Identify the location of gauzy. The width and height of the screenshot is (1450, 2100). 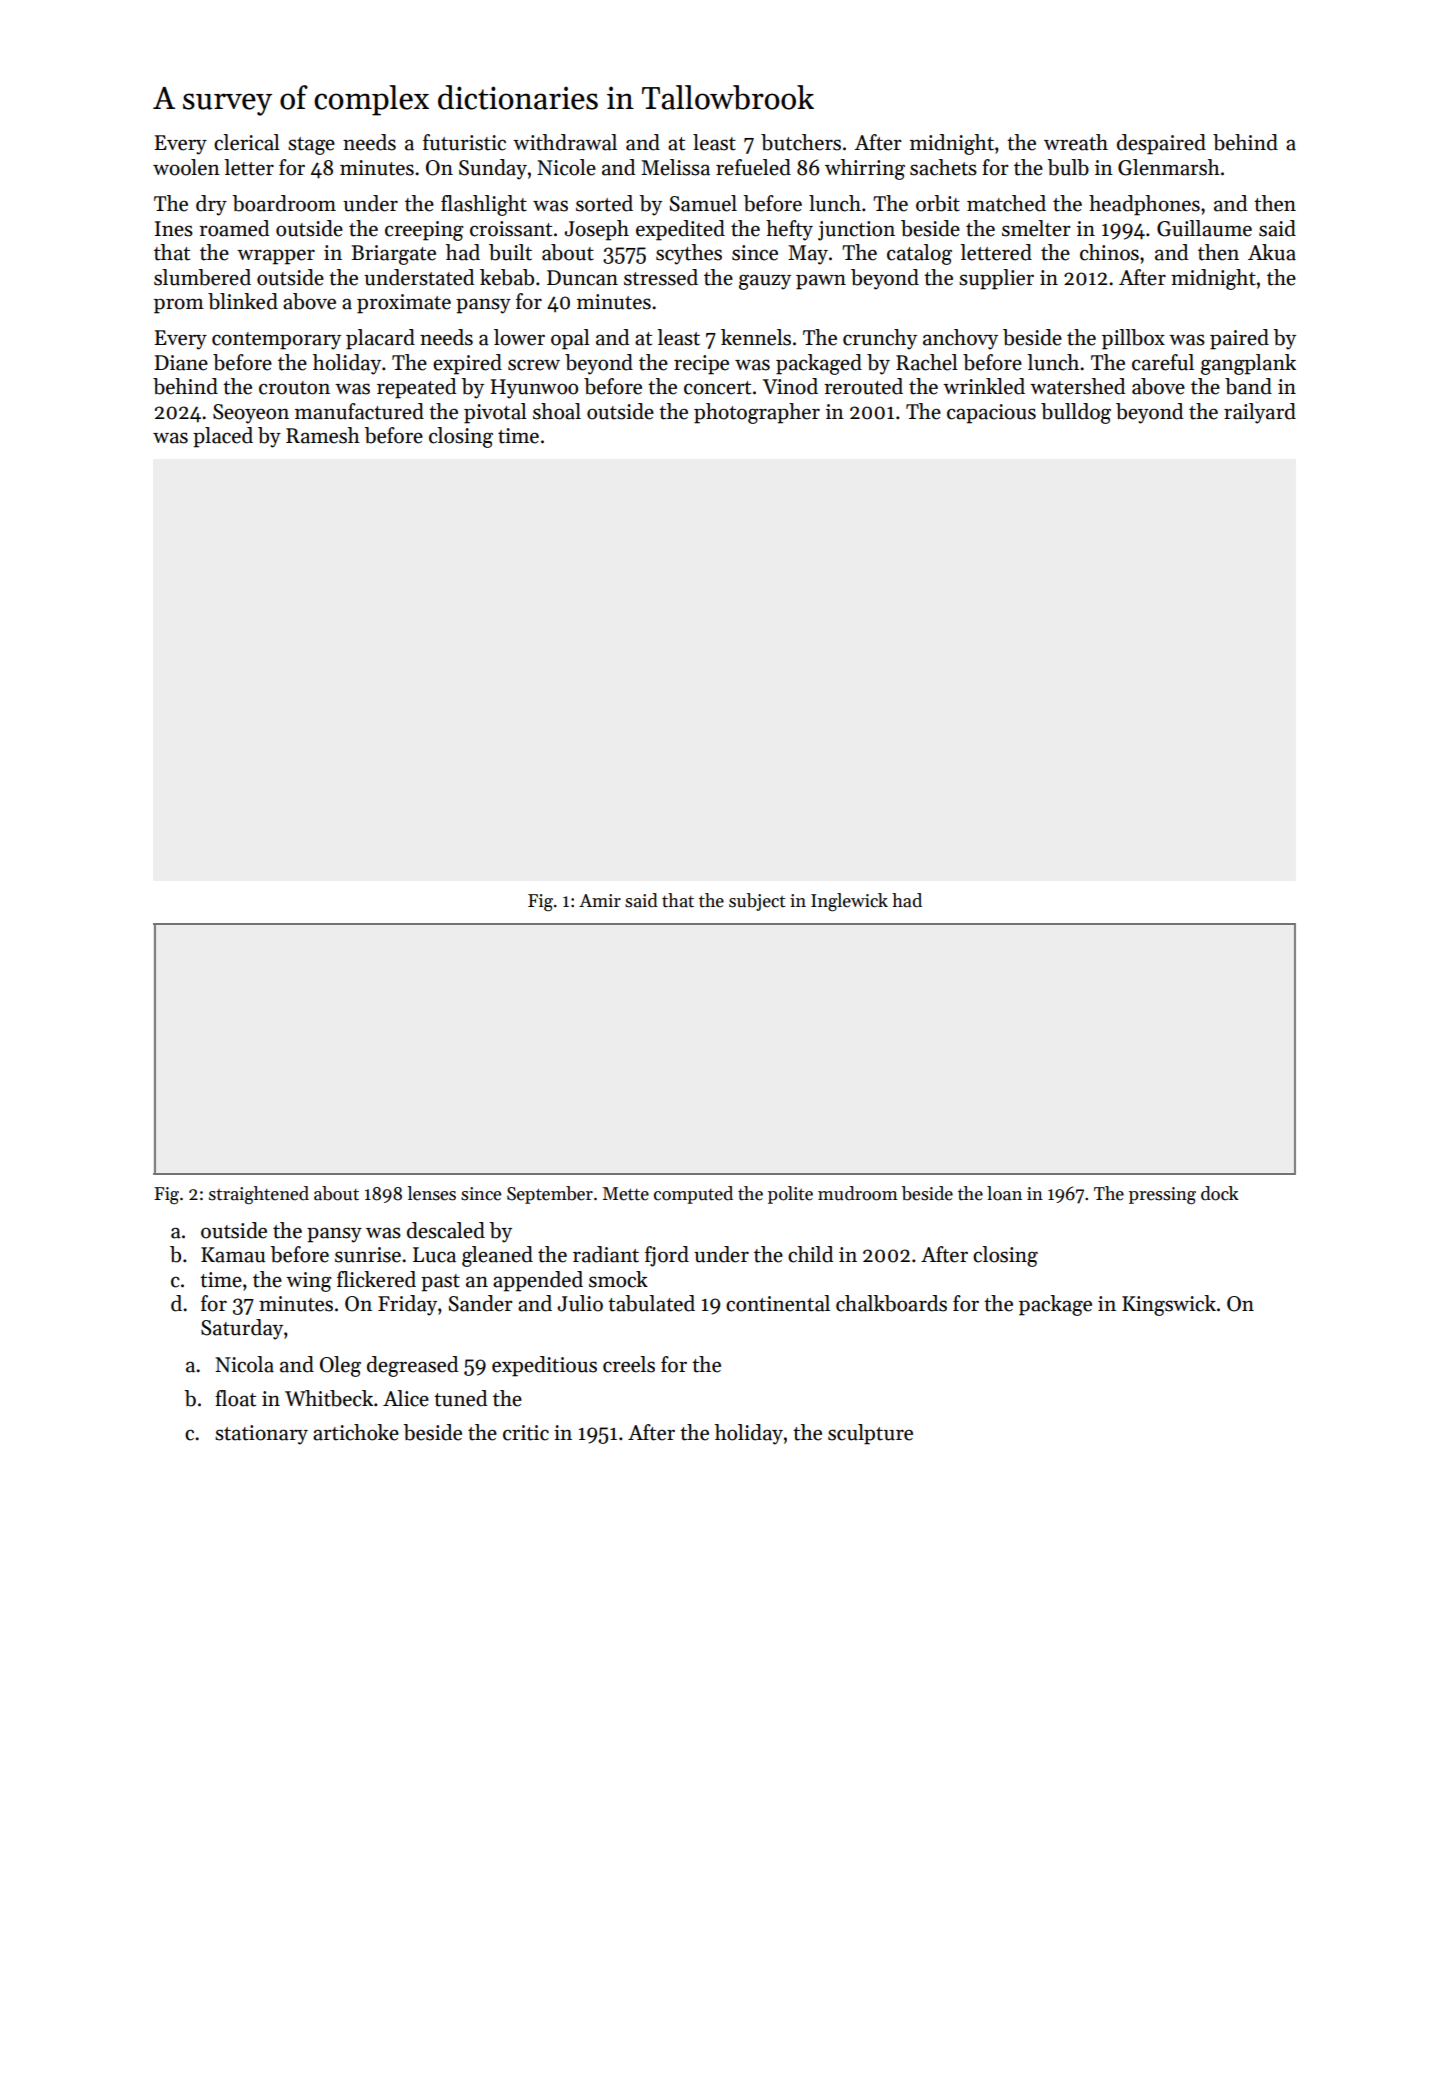
(765, 282).
